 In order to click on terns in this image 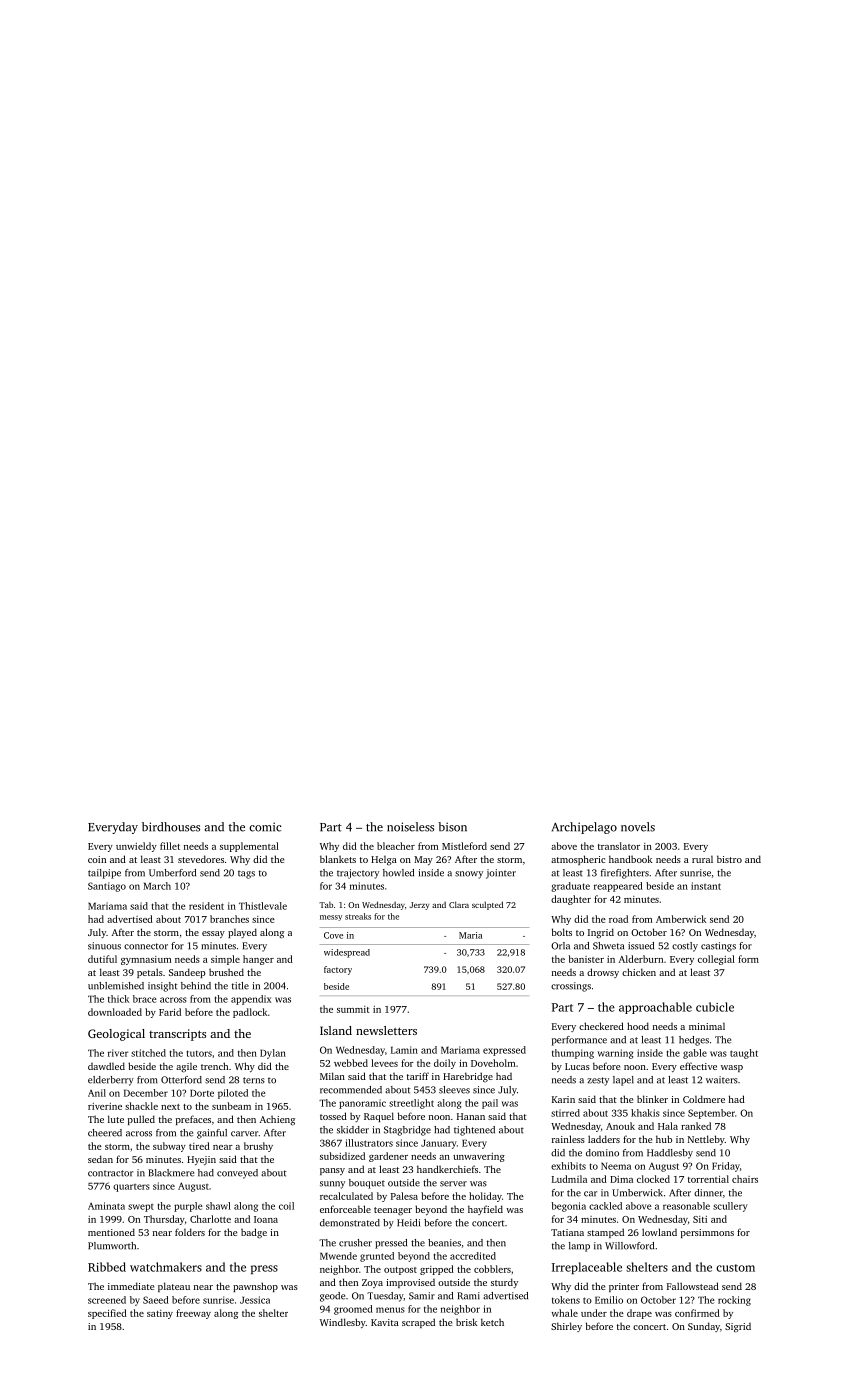, I will do `click(254, 1080)`.
